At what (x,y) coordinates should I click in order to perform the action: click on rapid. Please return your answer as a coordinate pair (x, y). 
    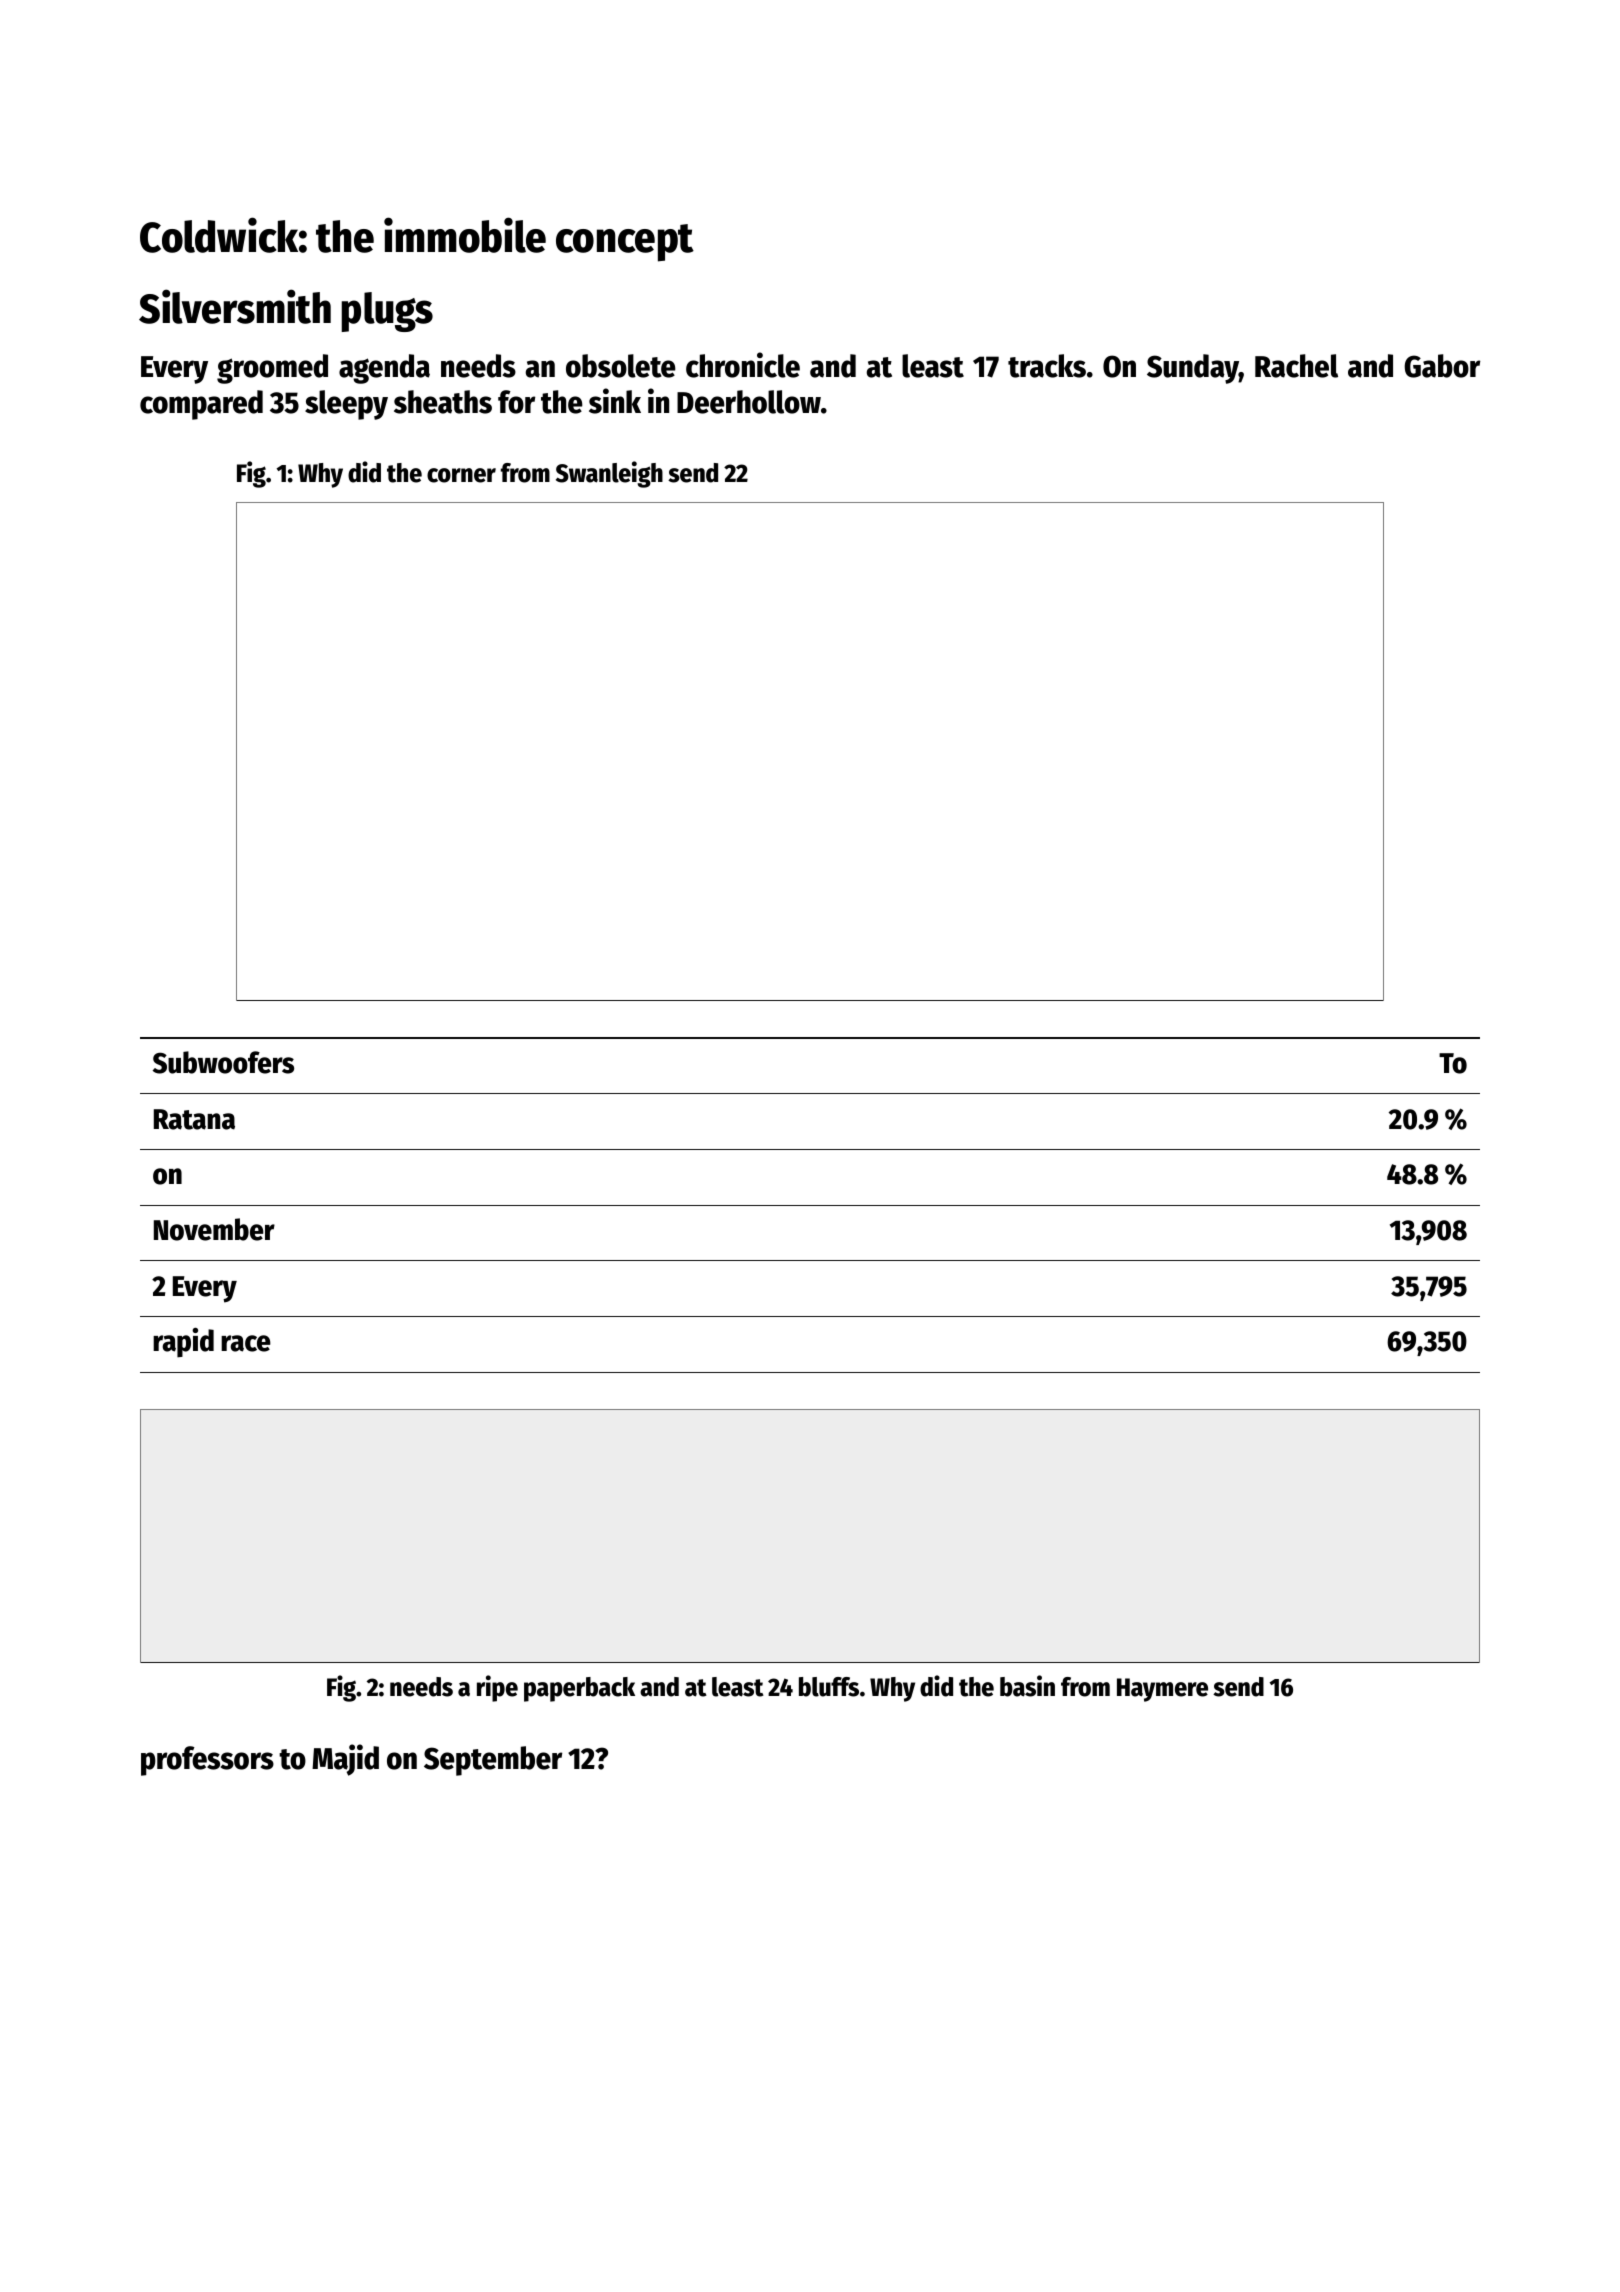
    Looking at the image, I should click on (183, 1343).
